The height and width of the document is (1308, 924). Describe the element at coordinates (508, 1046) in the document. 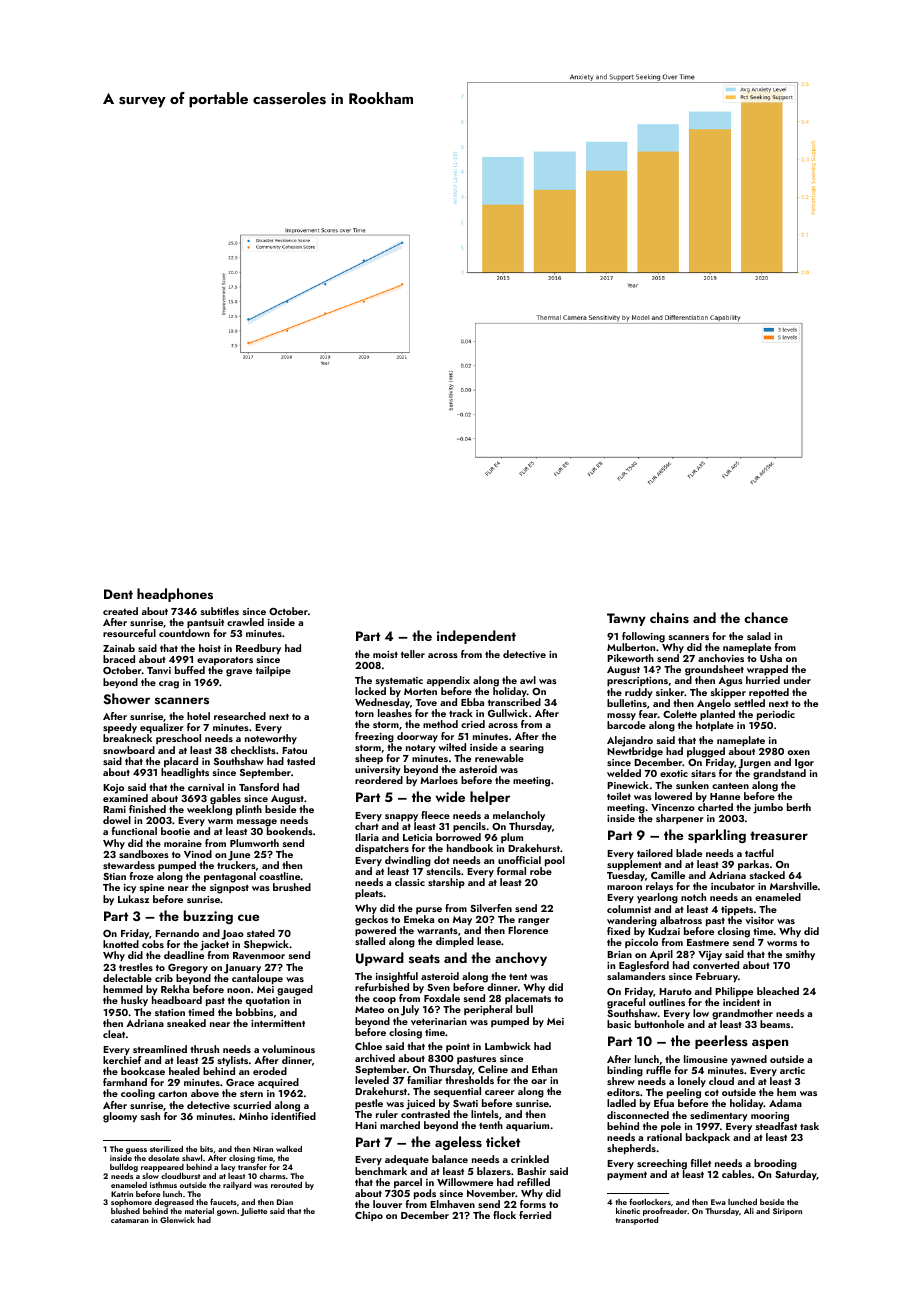

I see `Lambwick` at that location.
